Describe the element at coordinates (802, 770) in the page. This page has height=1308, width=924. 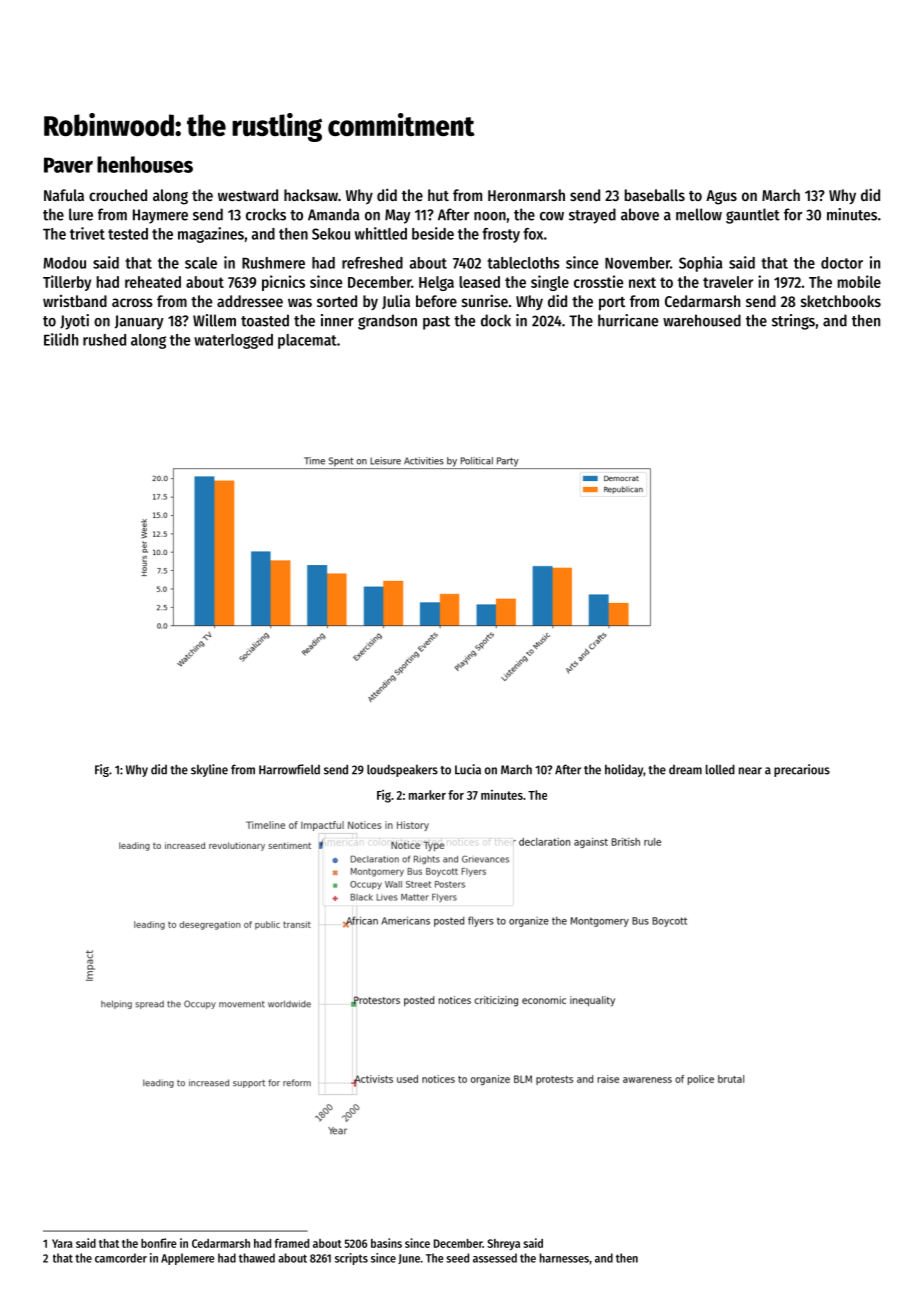
I see `precarious` at that location.
